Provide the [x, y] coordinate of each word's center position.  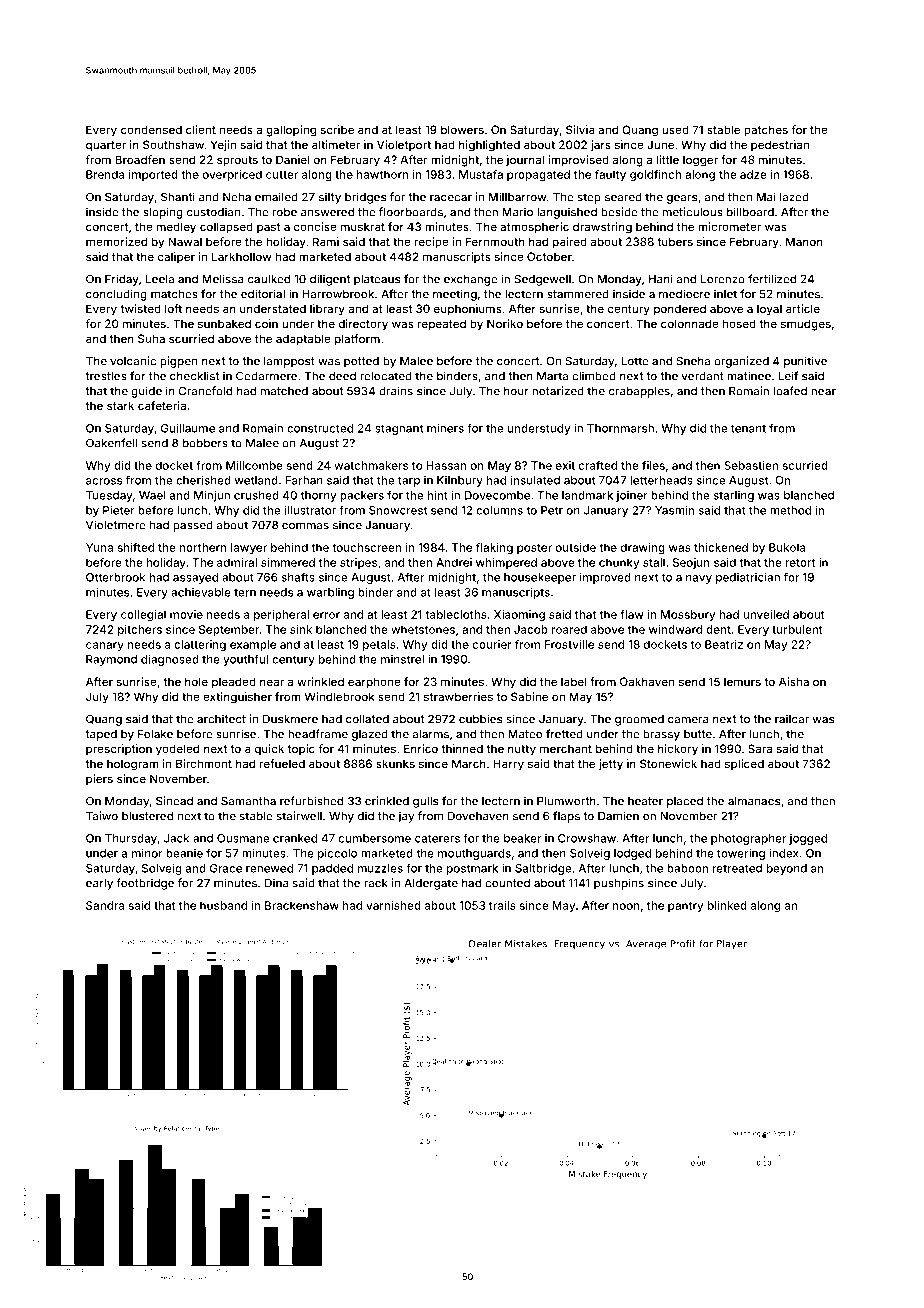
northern [203, 547]
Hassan [446, 465]
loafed [790, 391]
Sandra [105, 905]
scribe [337, 129]
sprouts [237, 161]
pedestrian [780, 145]
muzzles [380, 868]
